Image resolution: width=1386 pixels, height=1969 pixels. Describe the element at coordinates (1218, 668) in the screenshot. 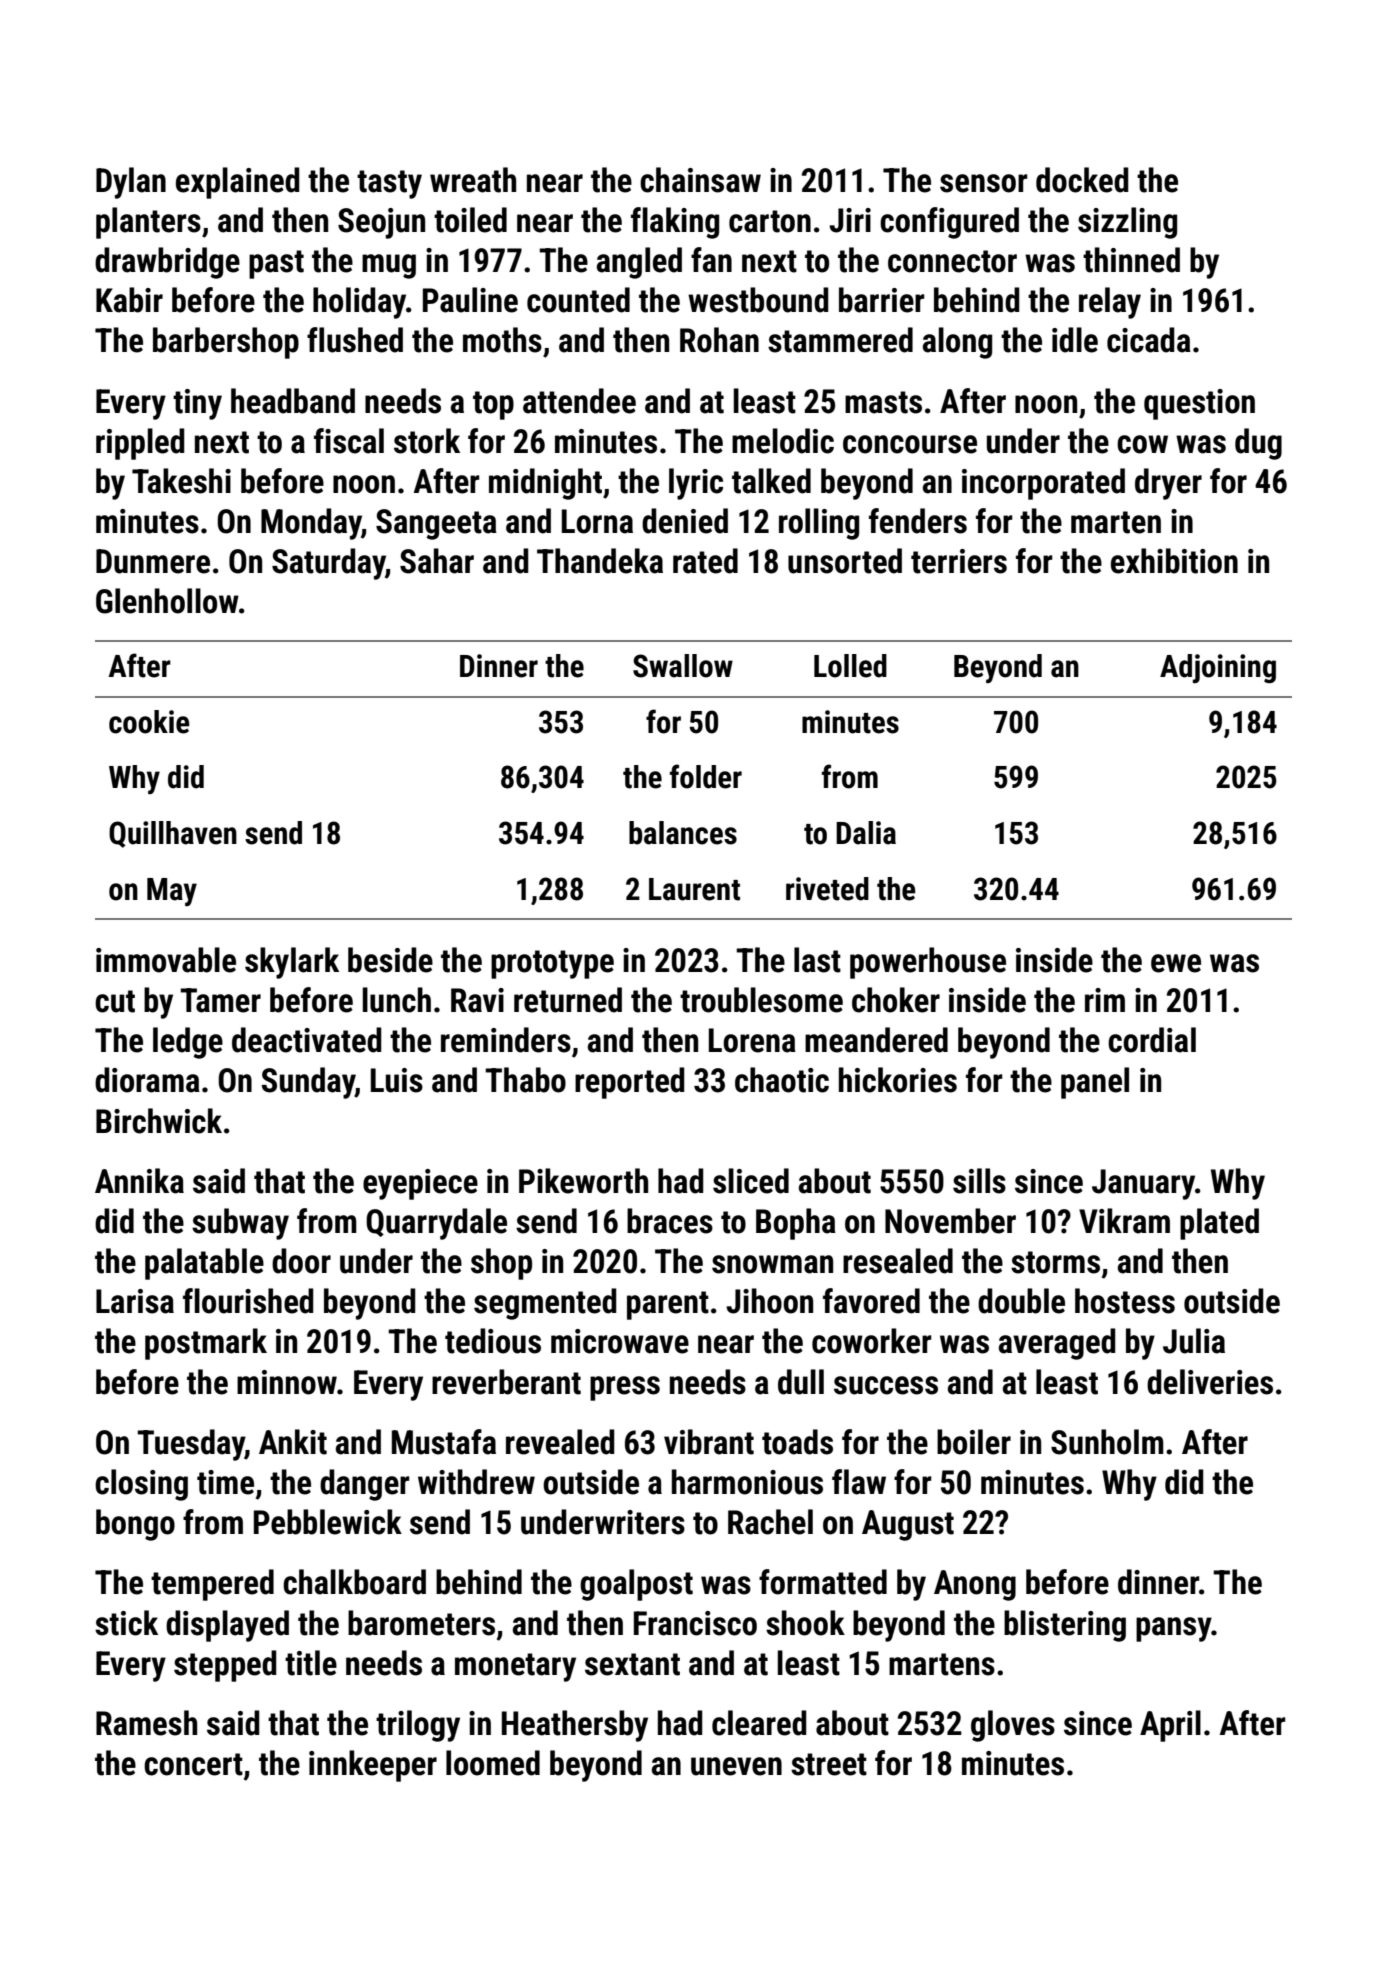

I see `Adjoining` at that location.
